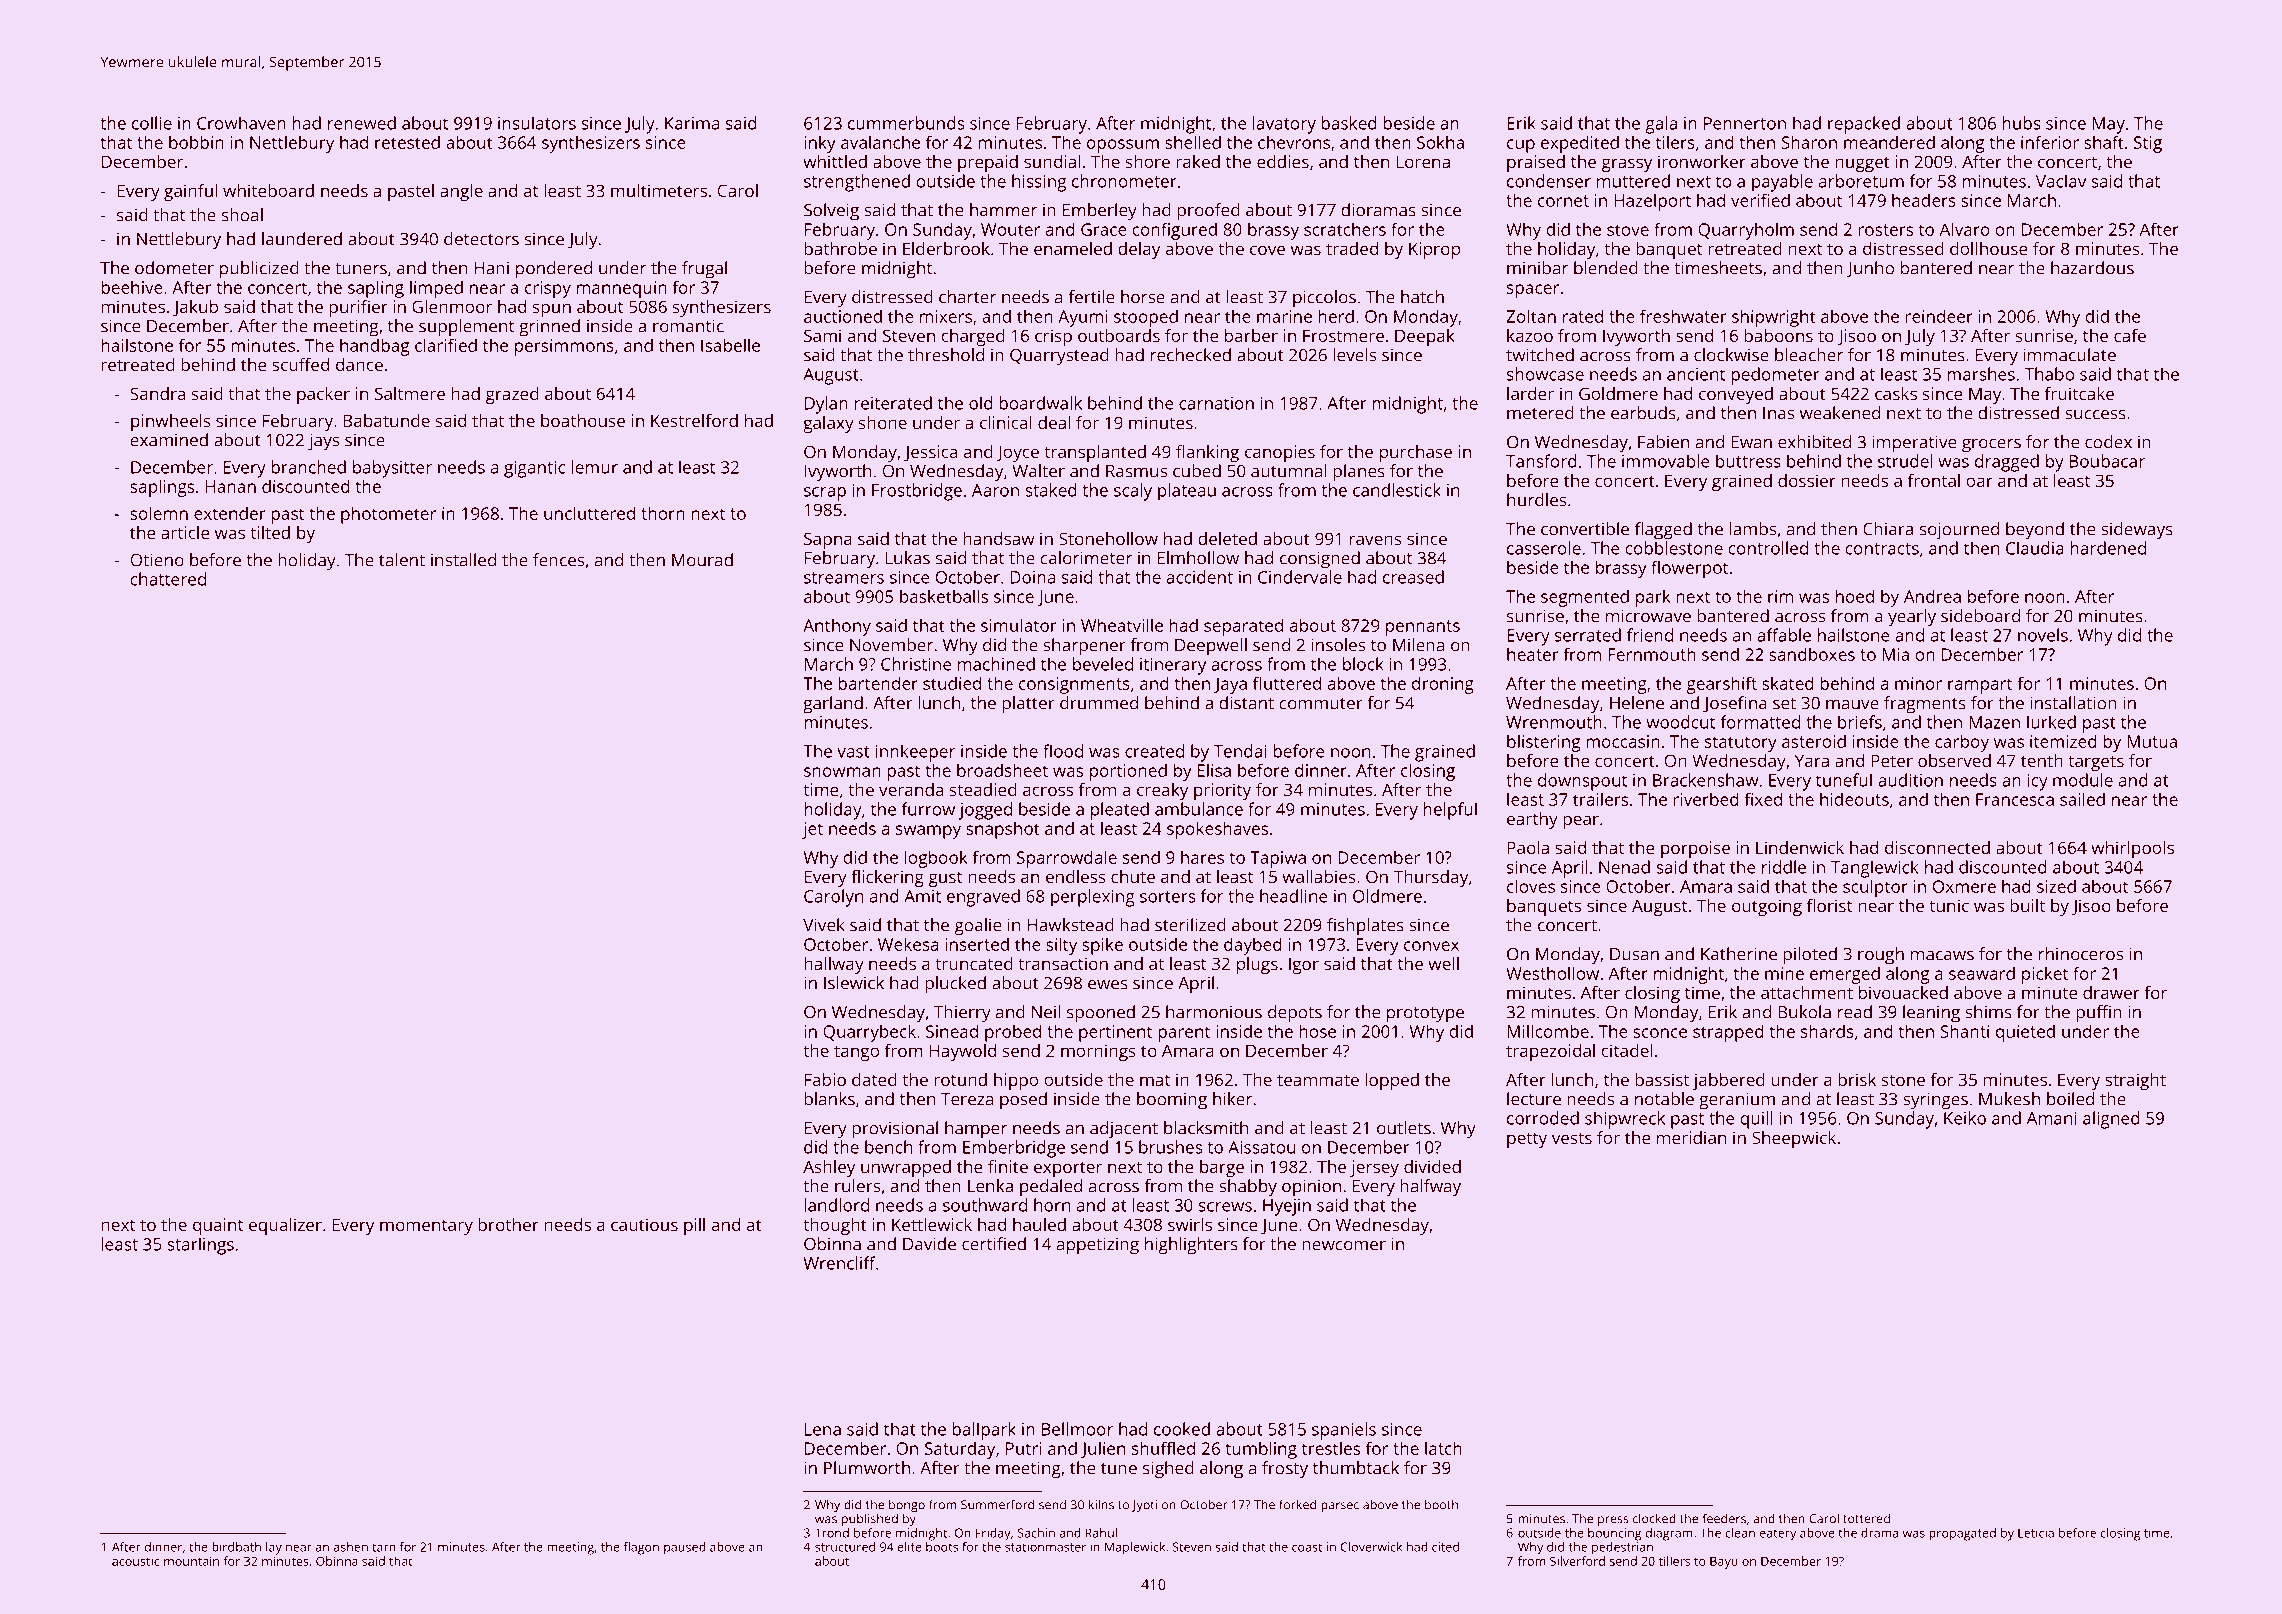  Describe the element at coordinates (1540, 355) in the document. I see `twitched` at that location.
